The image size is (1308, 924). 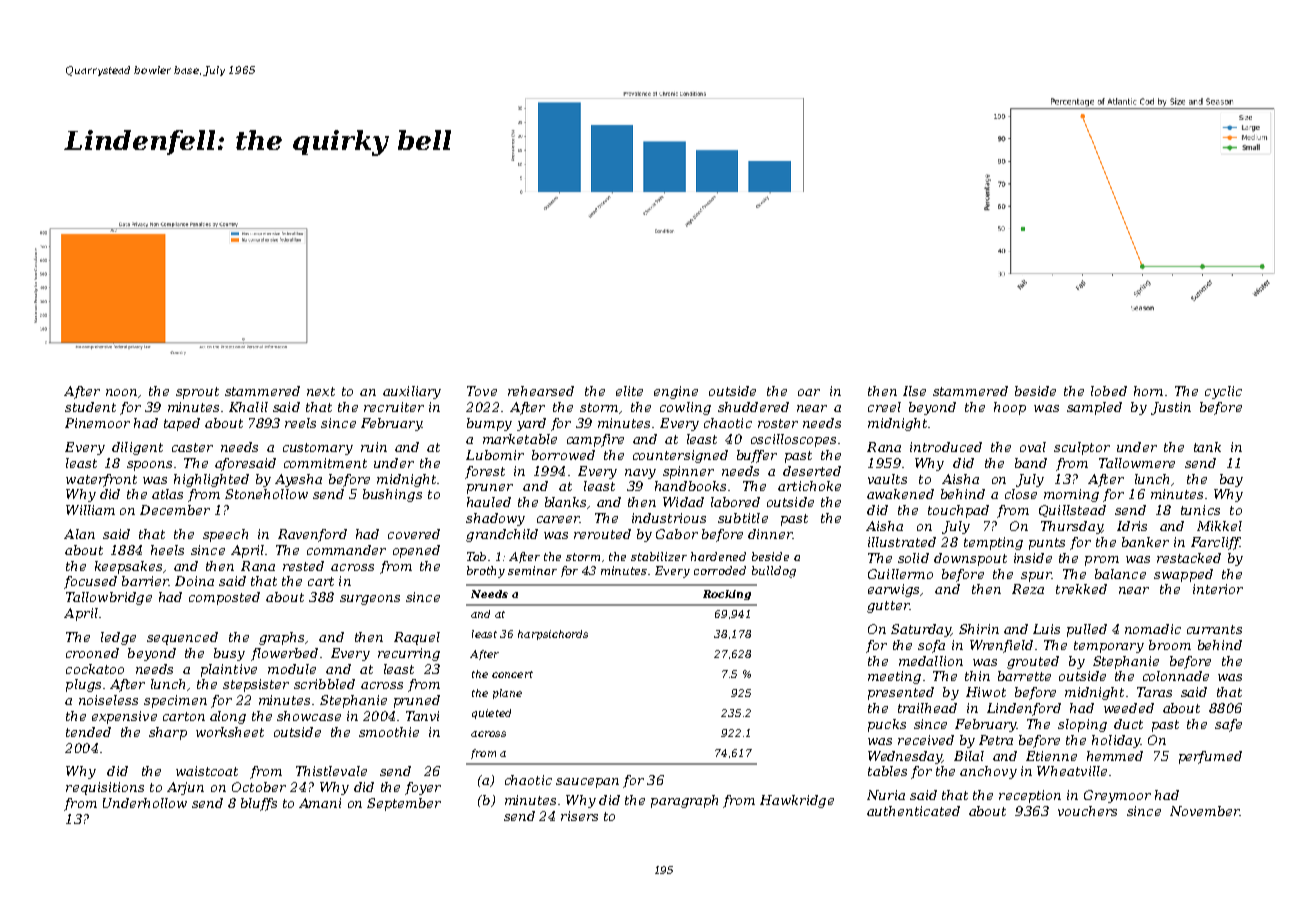 I want to click on tank, so click(x=1207, y=447).
